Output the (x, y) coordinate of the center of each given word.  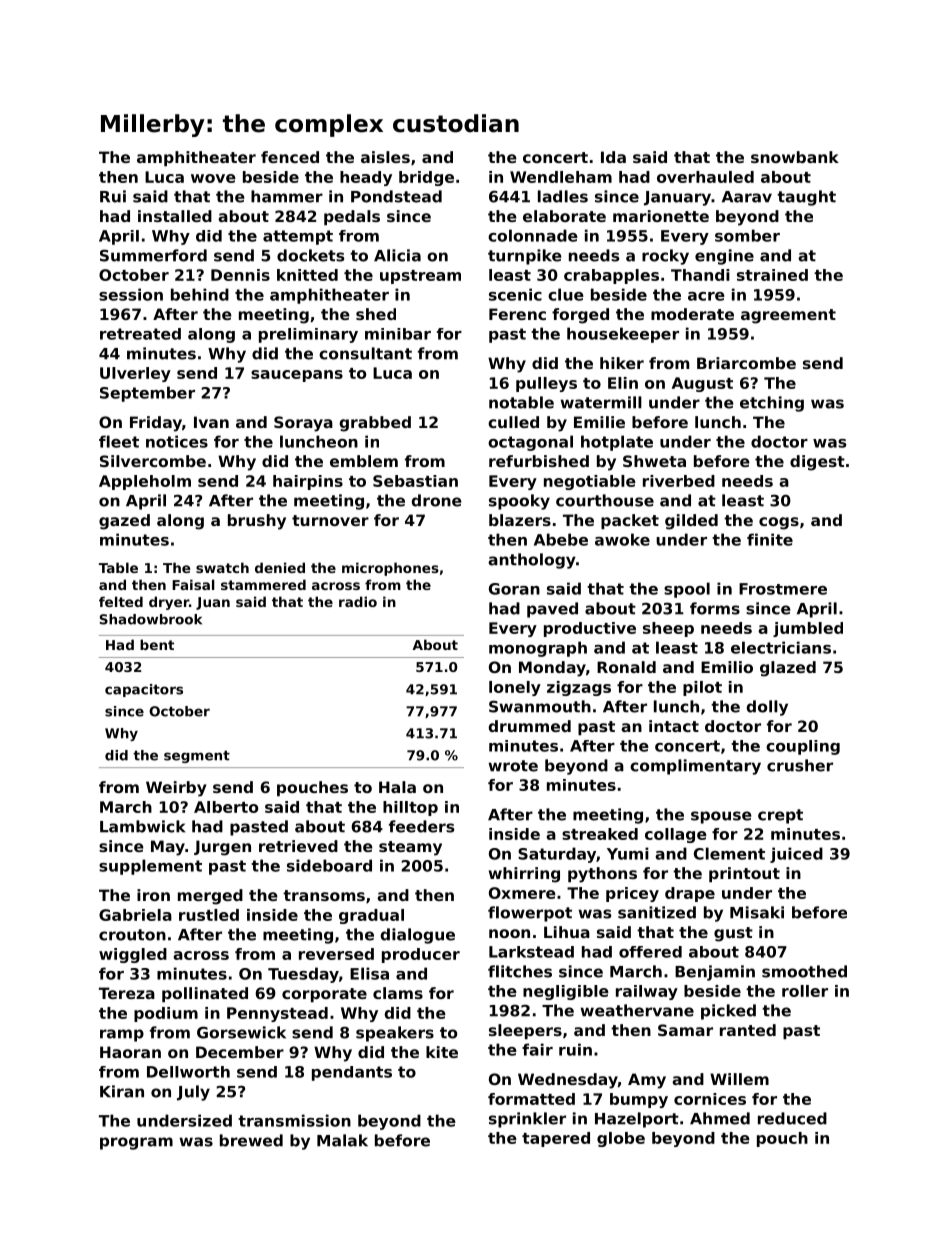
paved (552, 610)
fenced (290, 157)
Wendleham (561, 177)
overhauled (705, 177)
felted (121, 601)
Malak (342, 1140)
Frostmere (783, 589)
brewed (251, 1140)
